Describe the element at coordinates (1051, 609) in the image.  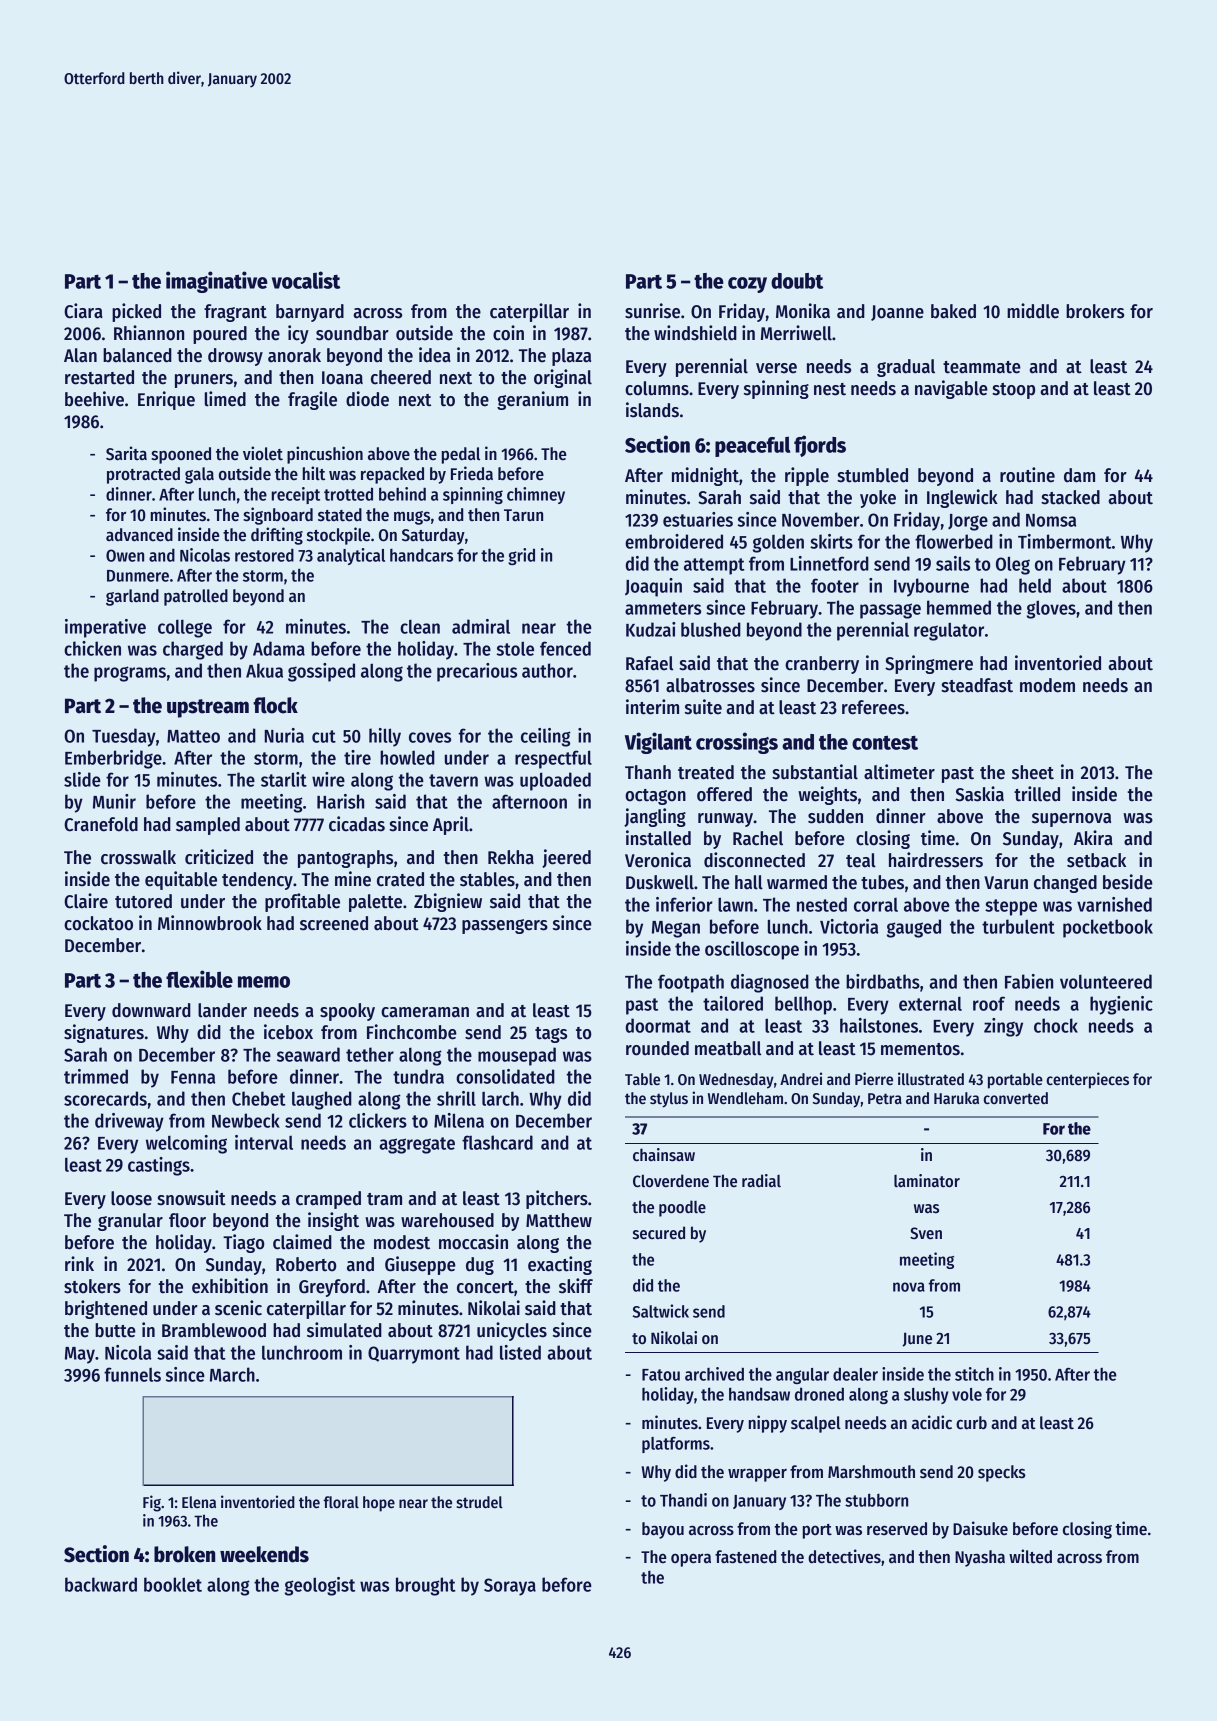
I see `gloves` at that location.
